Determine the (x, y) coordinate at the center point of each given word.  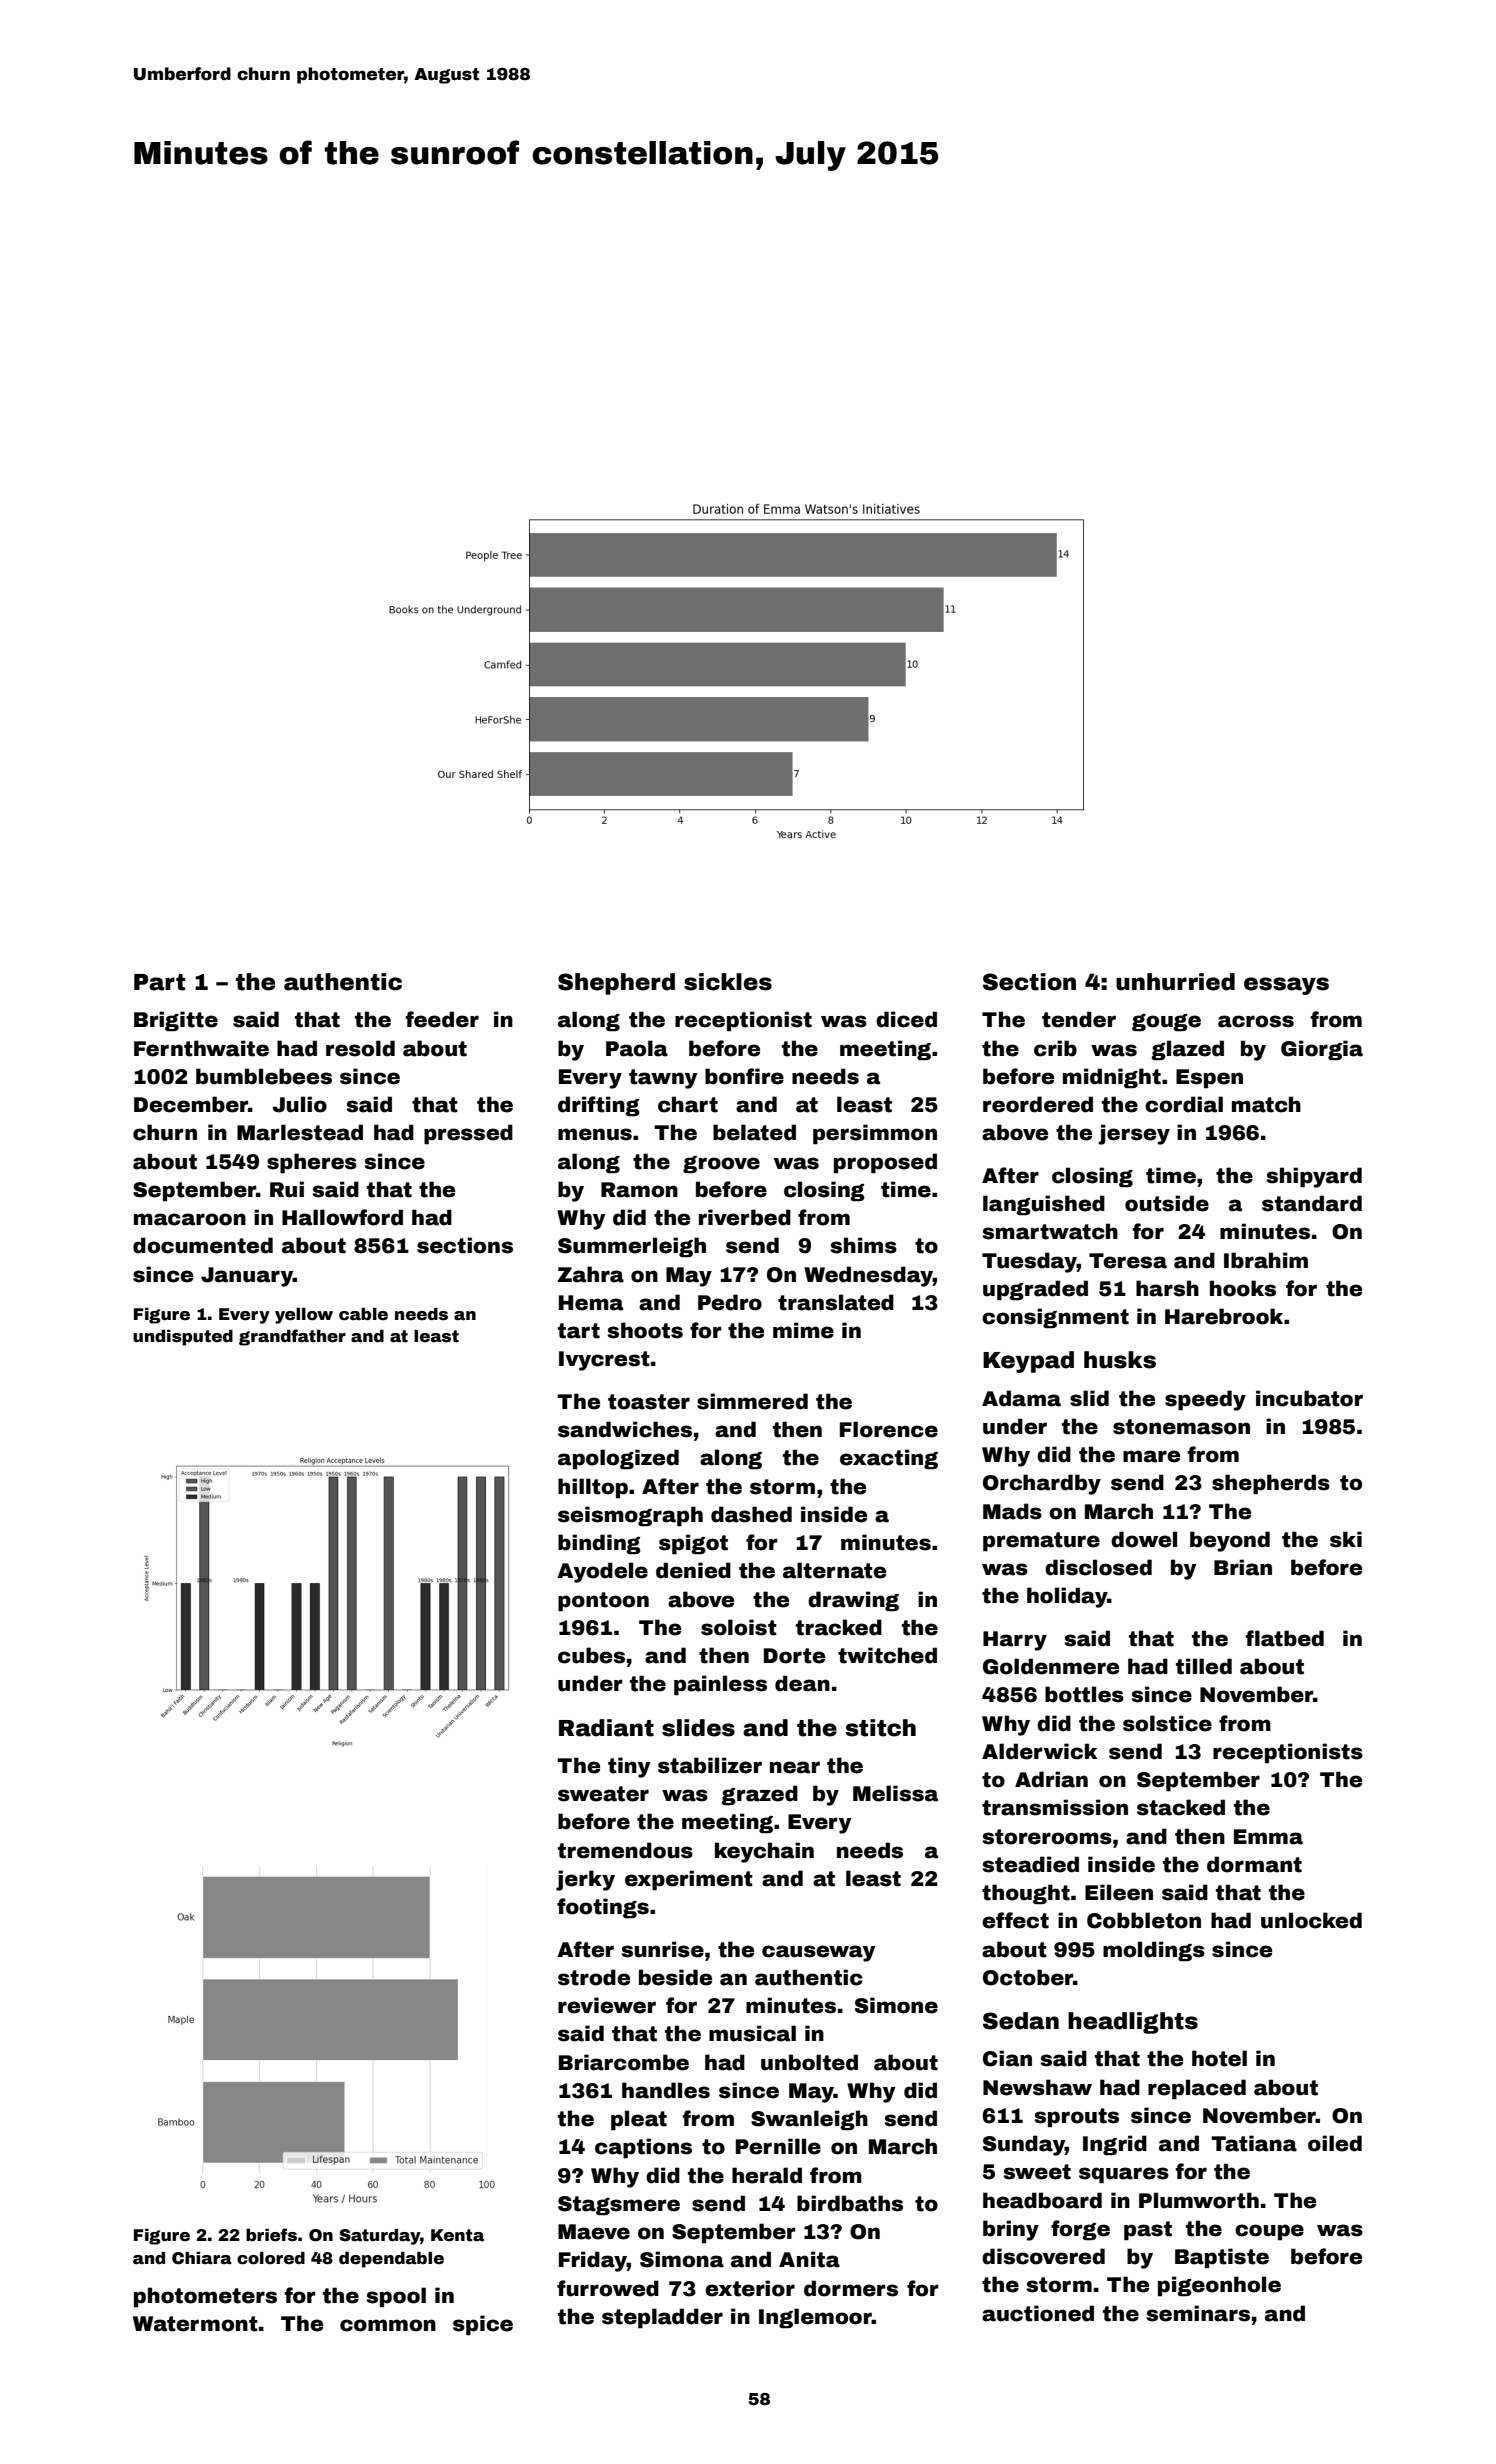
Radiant (606, 1728)
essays (1286, 986)
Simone (896, 2005)
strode (594, 1977)
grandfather (292, 1337)
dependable (391, 2260)
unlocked (1311, 1920)
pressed (468, 1134)
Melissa (895, 1793)
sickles (728, 982)
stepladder (662, 2318)
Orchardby (1042, 1484)
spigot (693, 1544)
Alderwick (1040, 1751)
